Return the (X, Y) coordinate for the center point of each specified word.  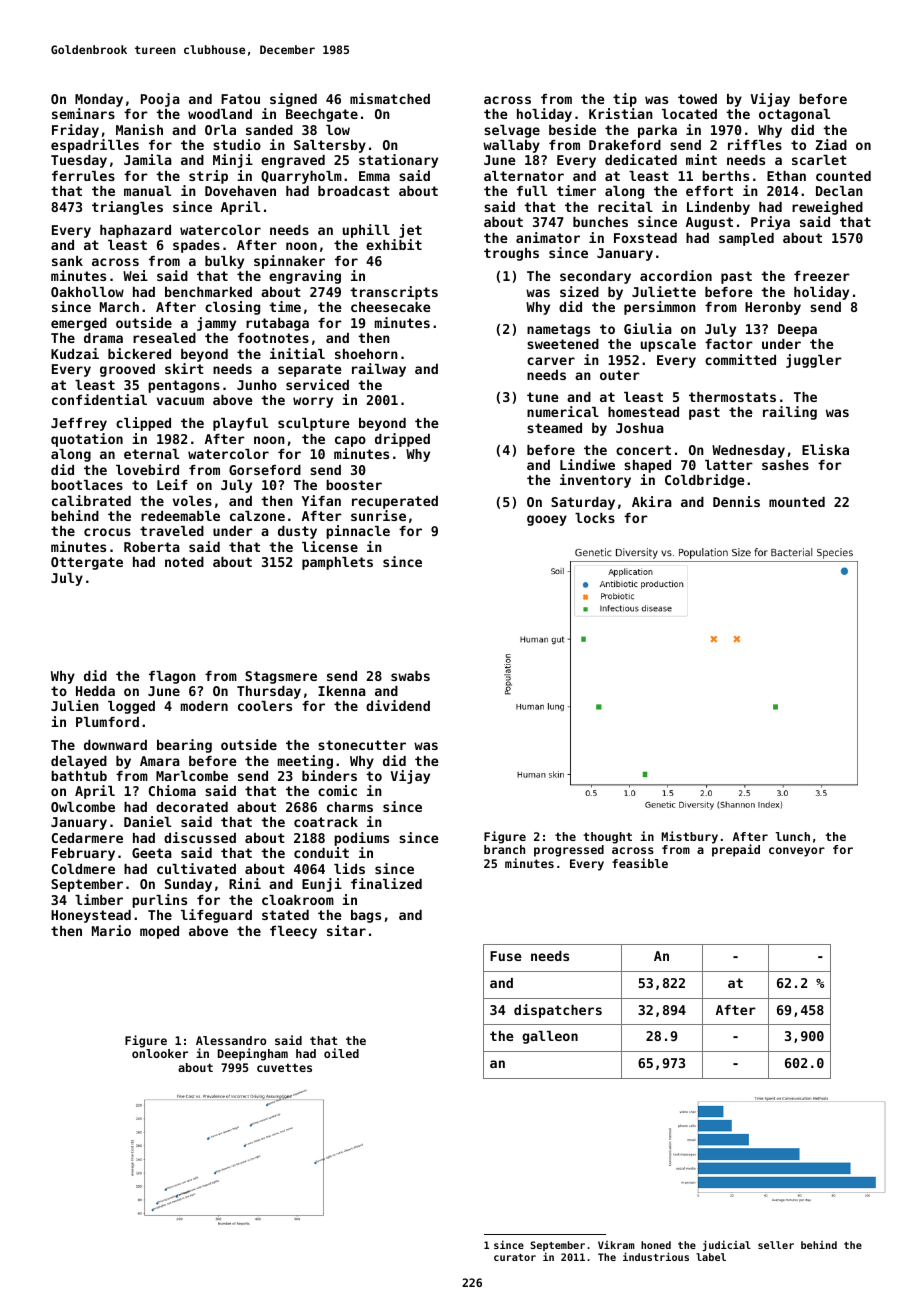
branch (504, 849)
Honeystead (91, 916)
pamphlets (337, 563)
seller (776, 1245)
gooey (547, 520)
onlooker (160, 1053)
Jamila (148, 159)
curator (515, 1257)
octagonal (794, 115)
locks (595, 518)
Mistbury (689, 837)
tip (625, 100)
